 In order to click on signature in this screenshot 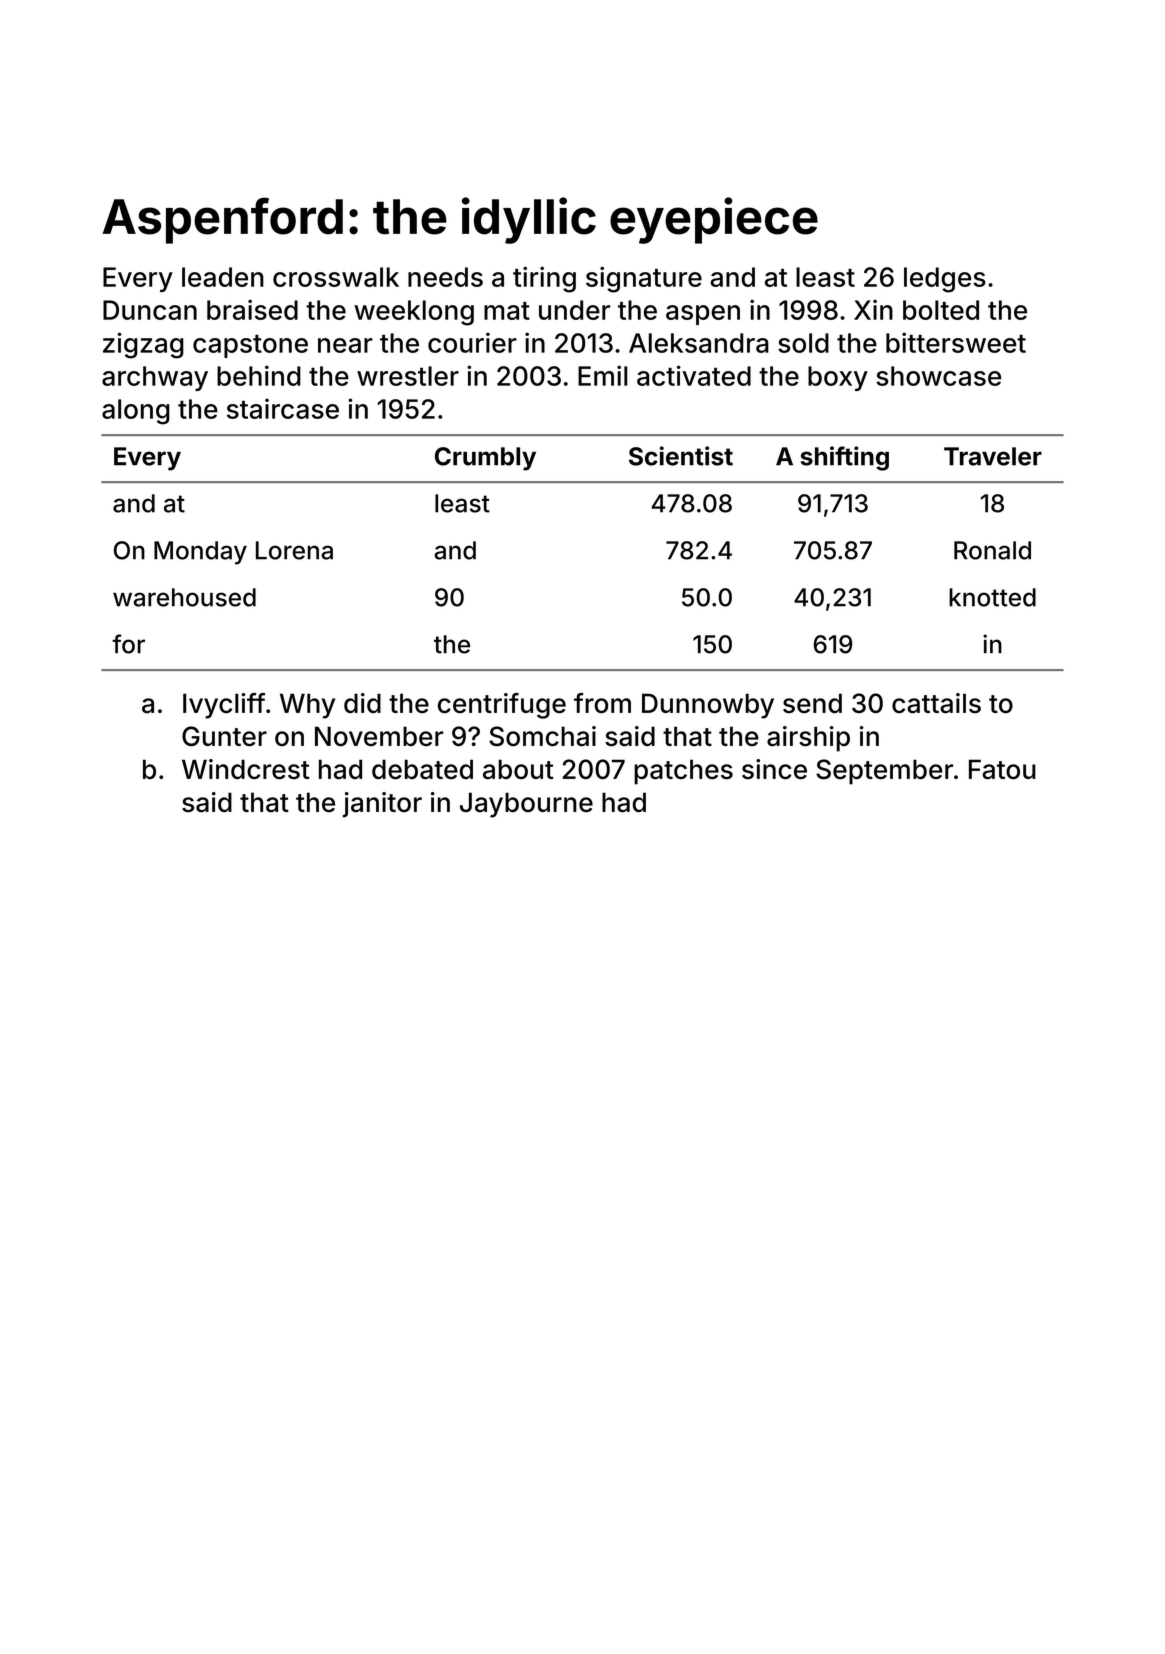, I will do `click(644, 279)`.
